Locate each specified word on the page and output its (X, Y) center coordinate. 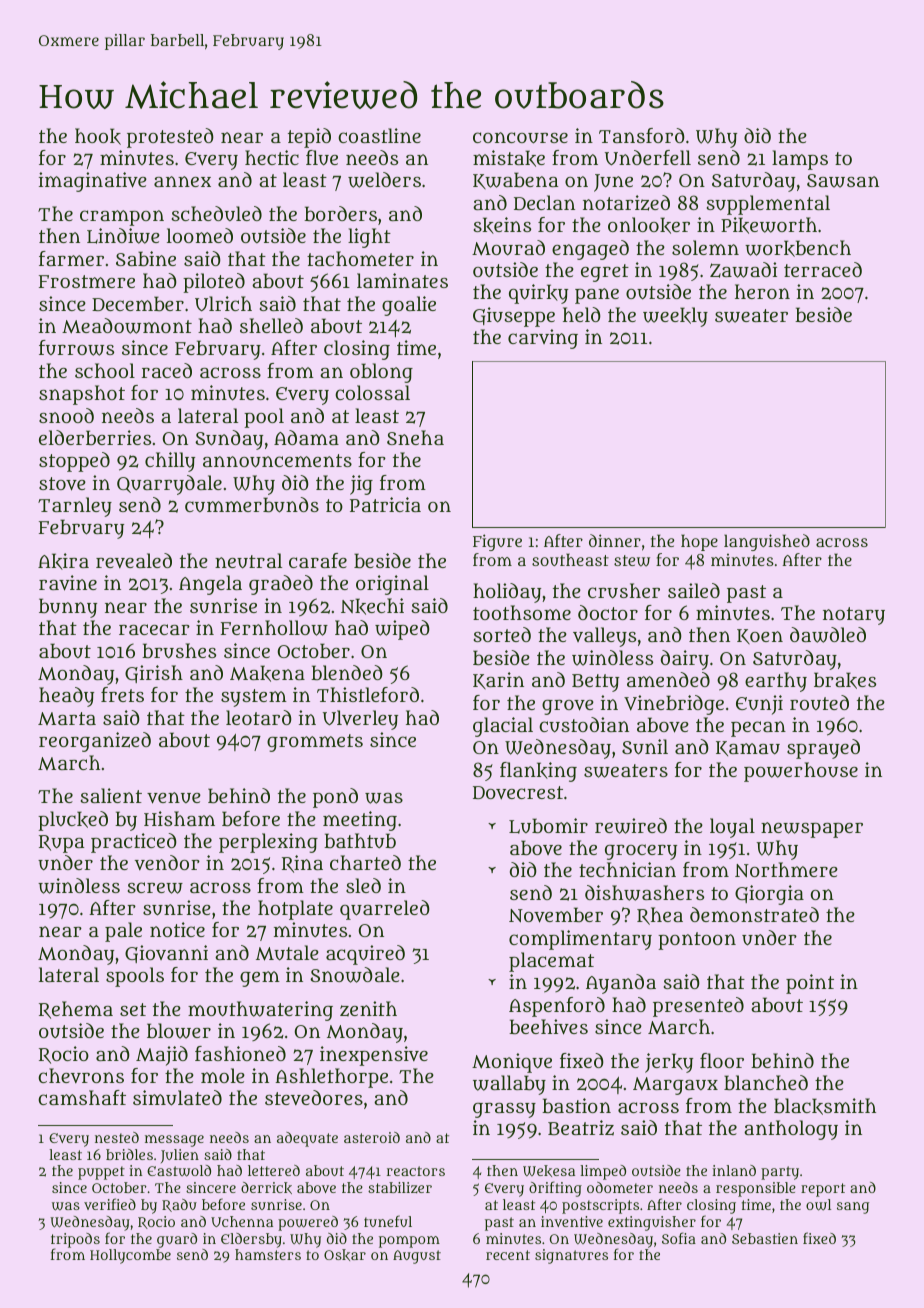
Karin (498, 680)
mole (223, 1075)
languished (767, 542)
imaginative (93, 182)
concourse (520, 138)
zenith (368, 1008)
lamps (800, 160)
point (810, 984)
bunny (68, 608)
